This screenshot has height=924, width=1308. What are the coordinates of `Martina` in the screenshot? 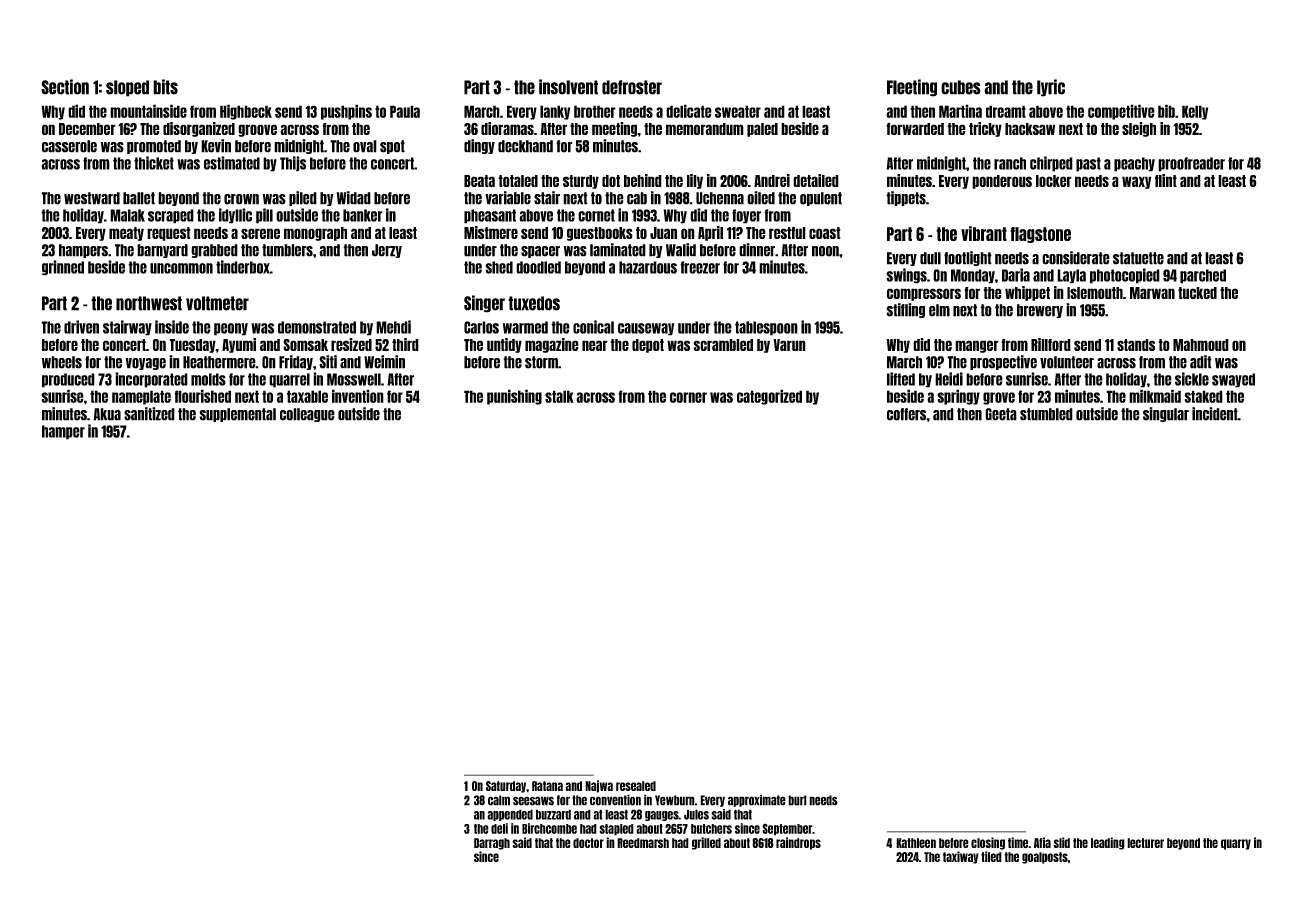 It's located at (960, 111).
